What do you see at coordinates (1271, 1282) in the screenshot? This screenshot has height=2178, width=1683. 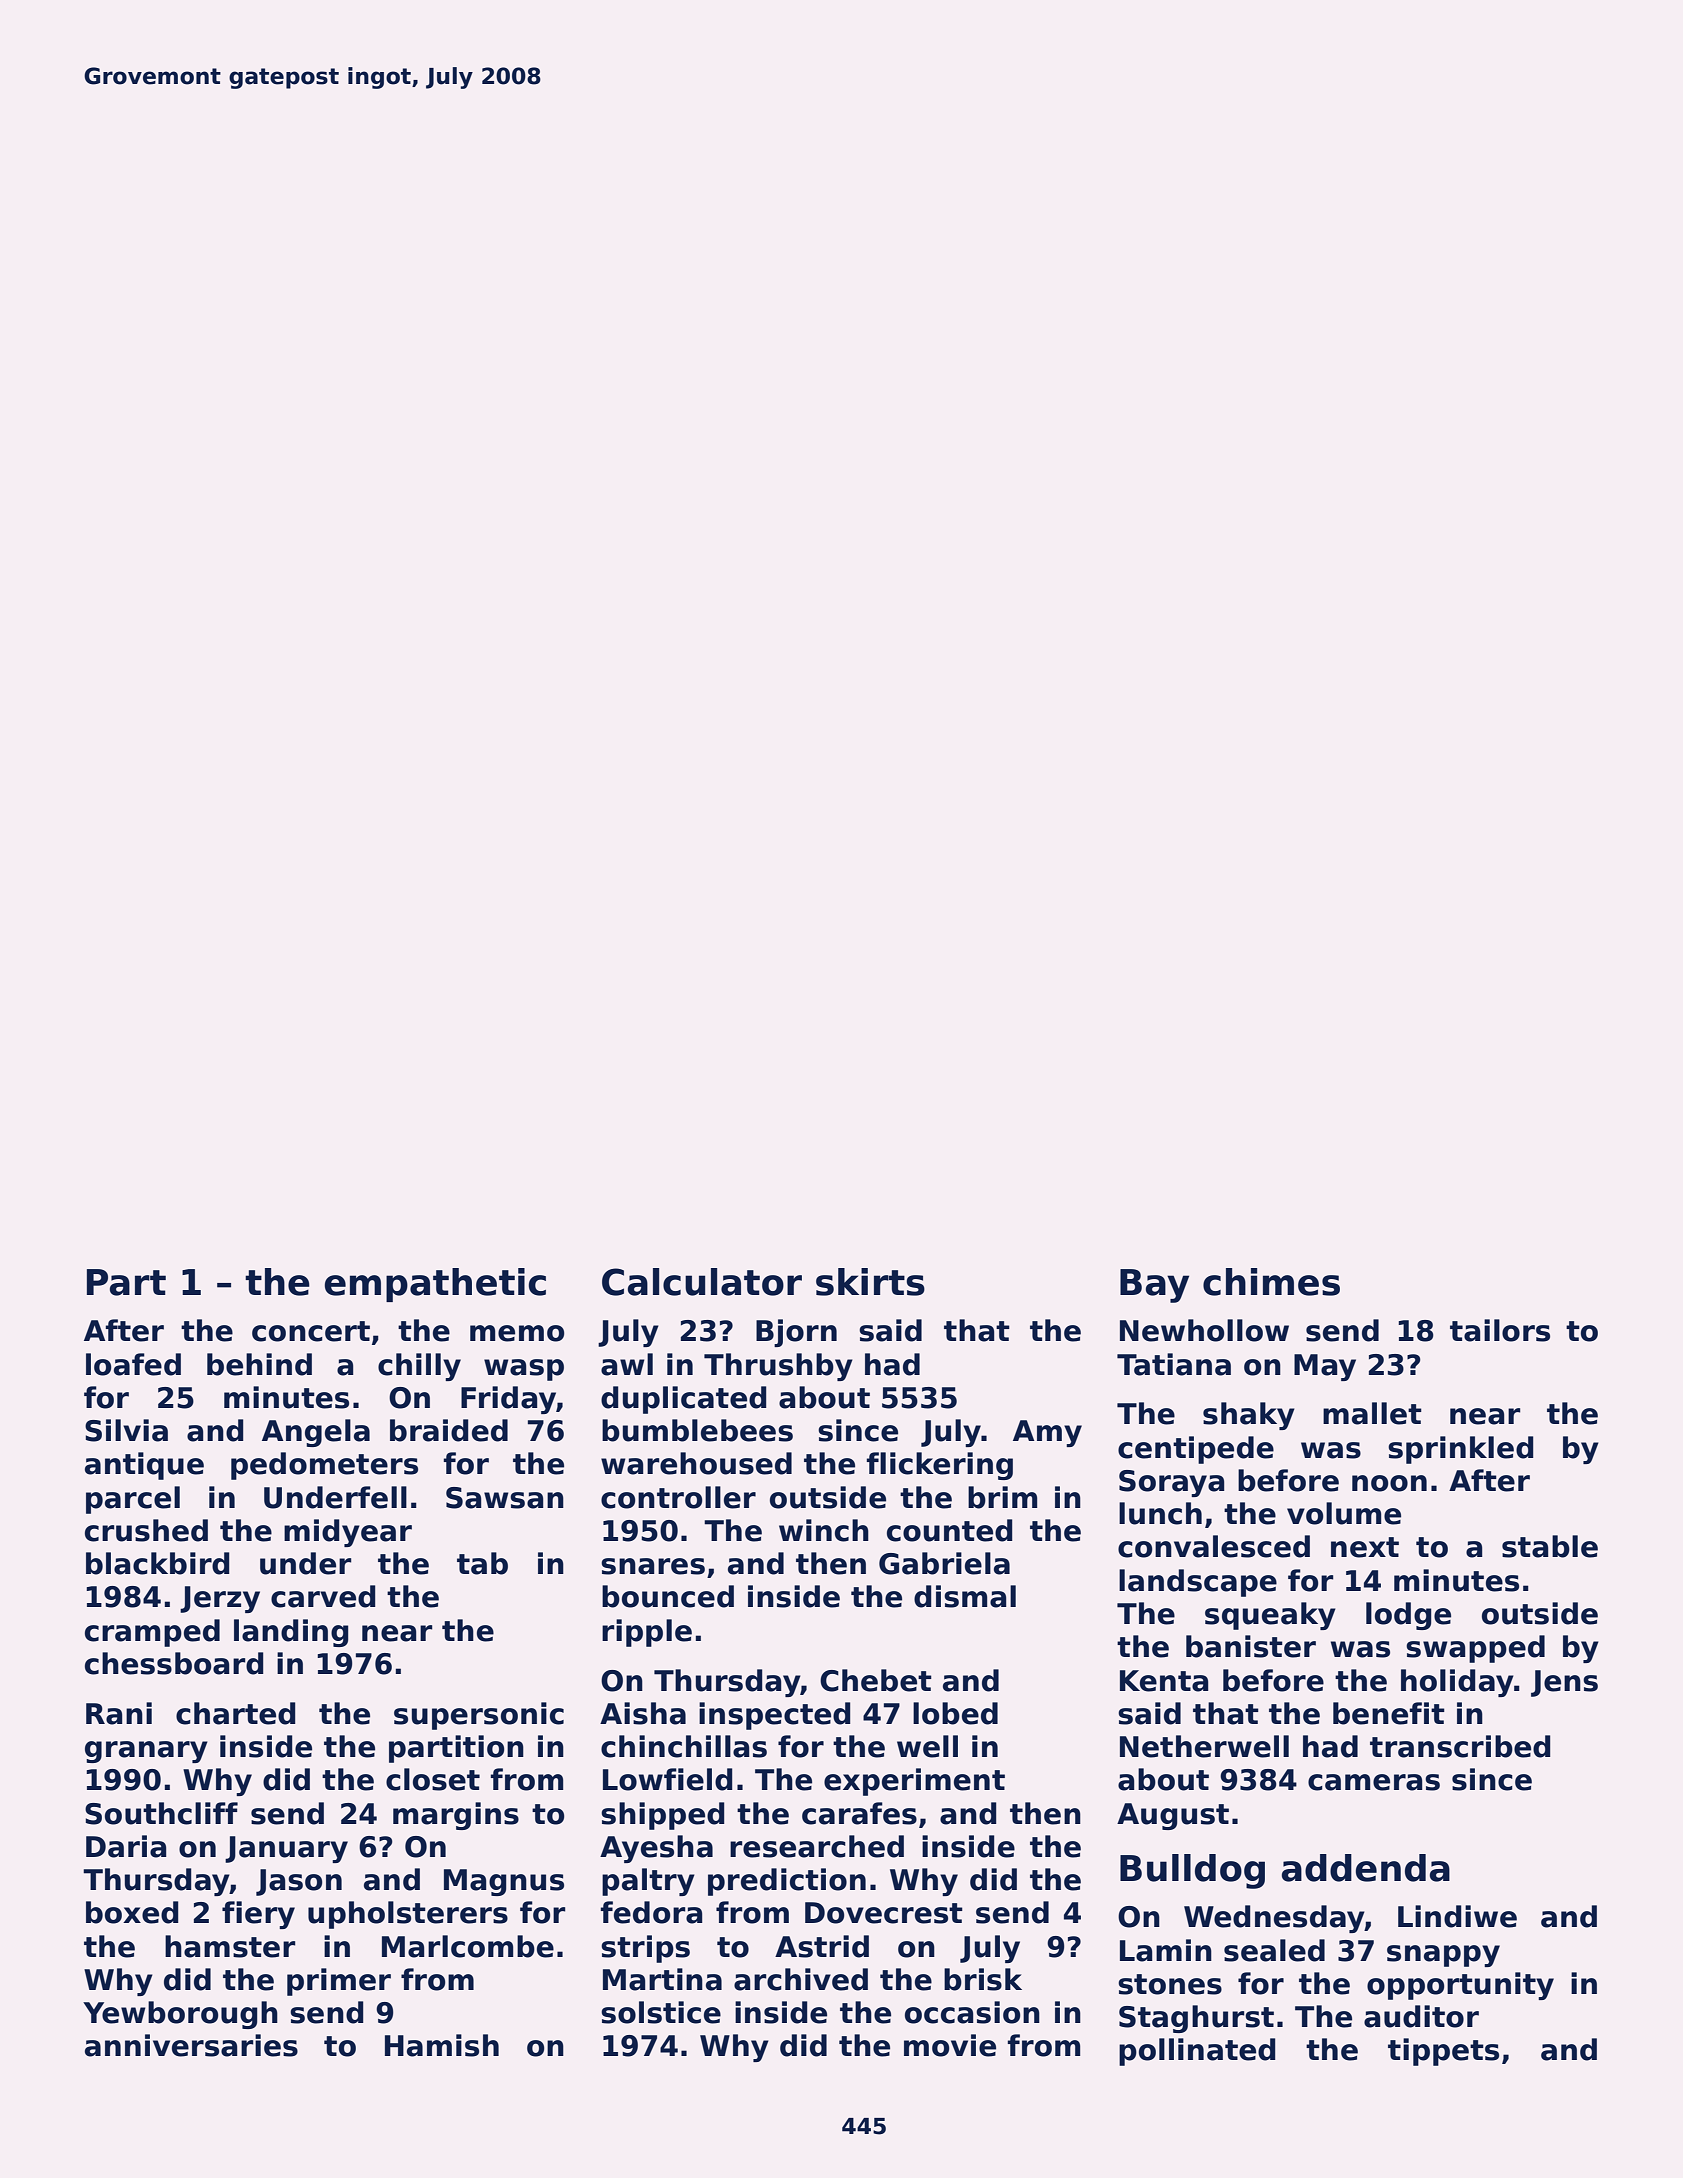 I see `chimes` at bounding box center [1271, 1282].
